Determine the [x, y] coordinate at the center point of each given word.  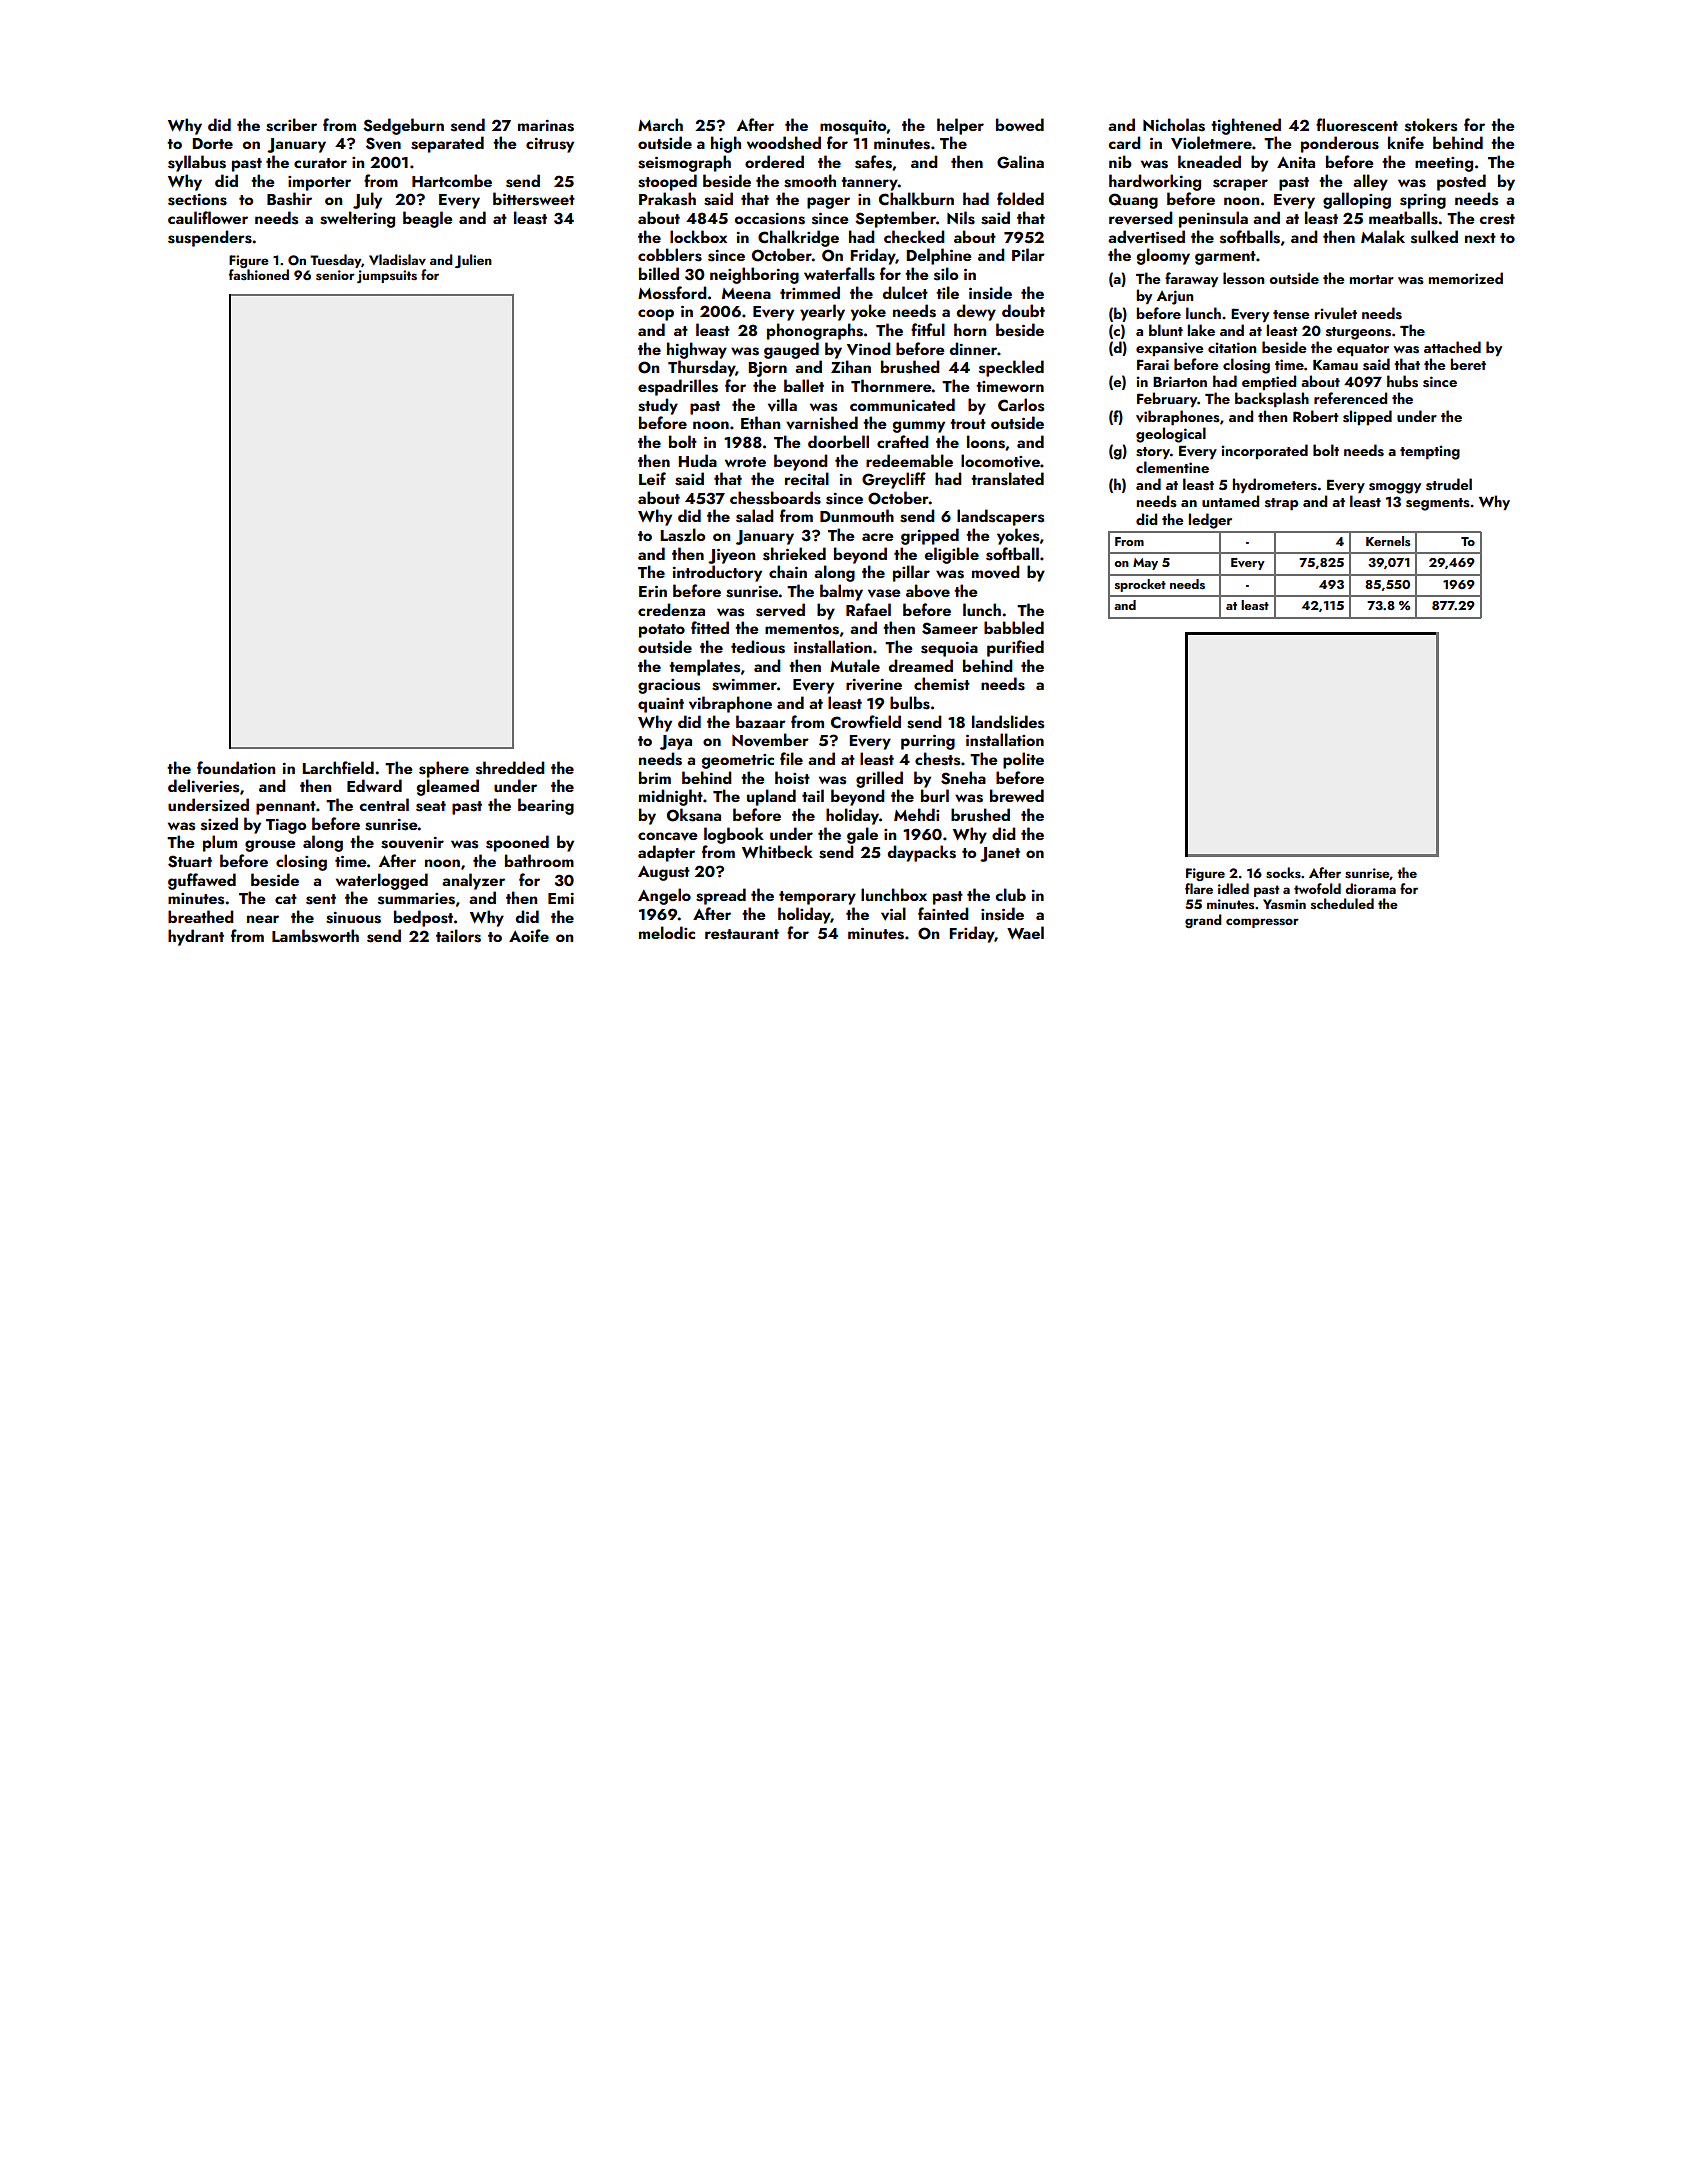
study [658, 406]
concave [667, 836]
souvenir [412, 843]
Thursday [701, 368]
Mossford [672, 293]
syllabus [197, 163]
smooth [810, 181]
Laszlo [683, 535]
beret [1468, 364]
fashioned [259, 274]
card [1124, 142]
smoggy [1395, 488]
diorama [1370, 888]
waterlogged [382, 881]
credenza [671, 609]
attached [1452, 347]
